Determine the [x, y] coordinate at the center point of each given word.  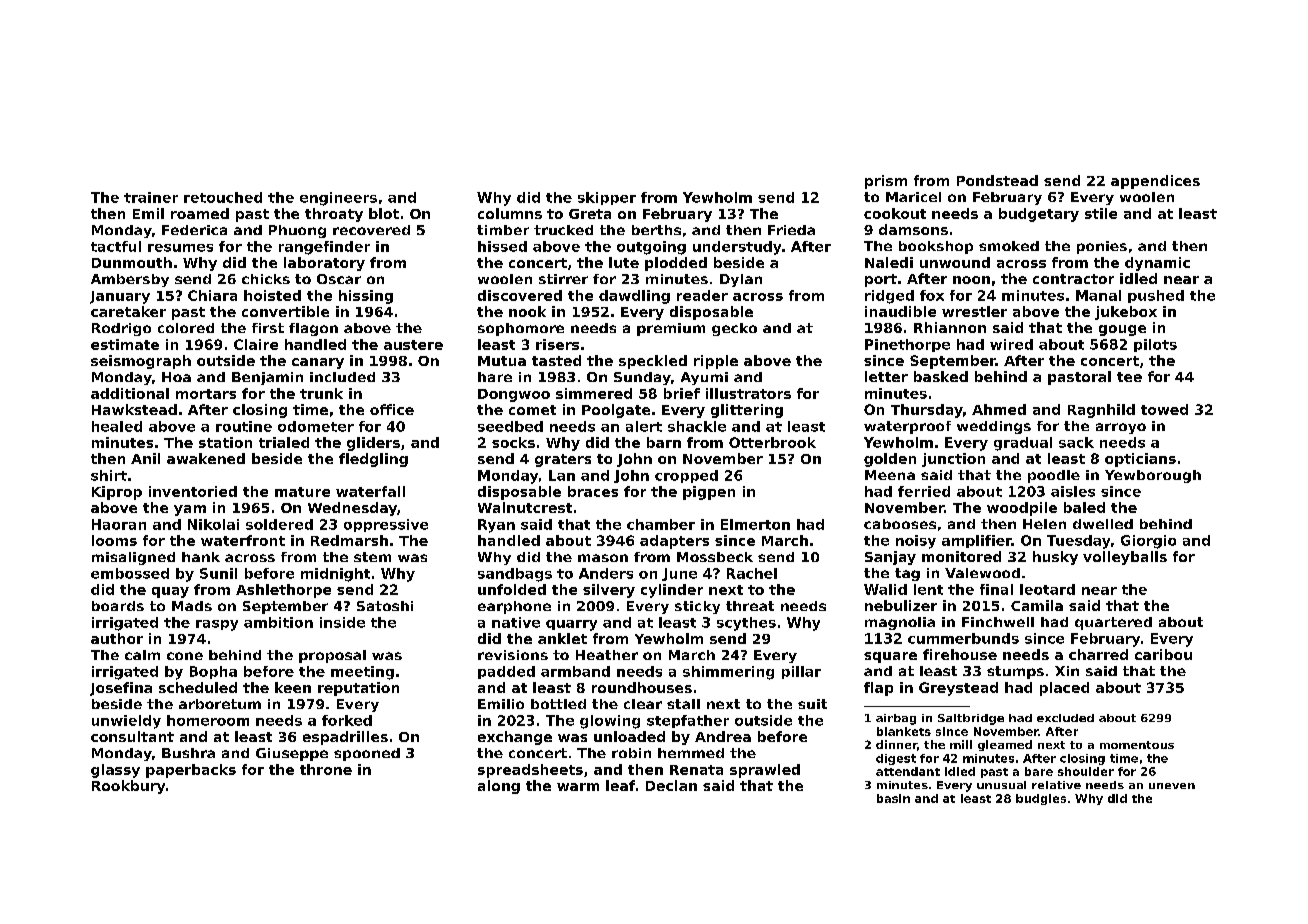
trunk [321, 393]
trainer [151, 197]
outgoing [651, 248]
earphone [514, 607]
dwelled [1103, 524]
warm [578, 787]
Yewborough [1153, 476]
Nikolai [213, 524]
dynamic [1157, 264]
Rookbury [128, 787]
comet [532, 410]
